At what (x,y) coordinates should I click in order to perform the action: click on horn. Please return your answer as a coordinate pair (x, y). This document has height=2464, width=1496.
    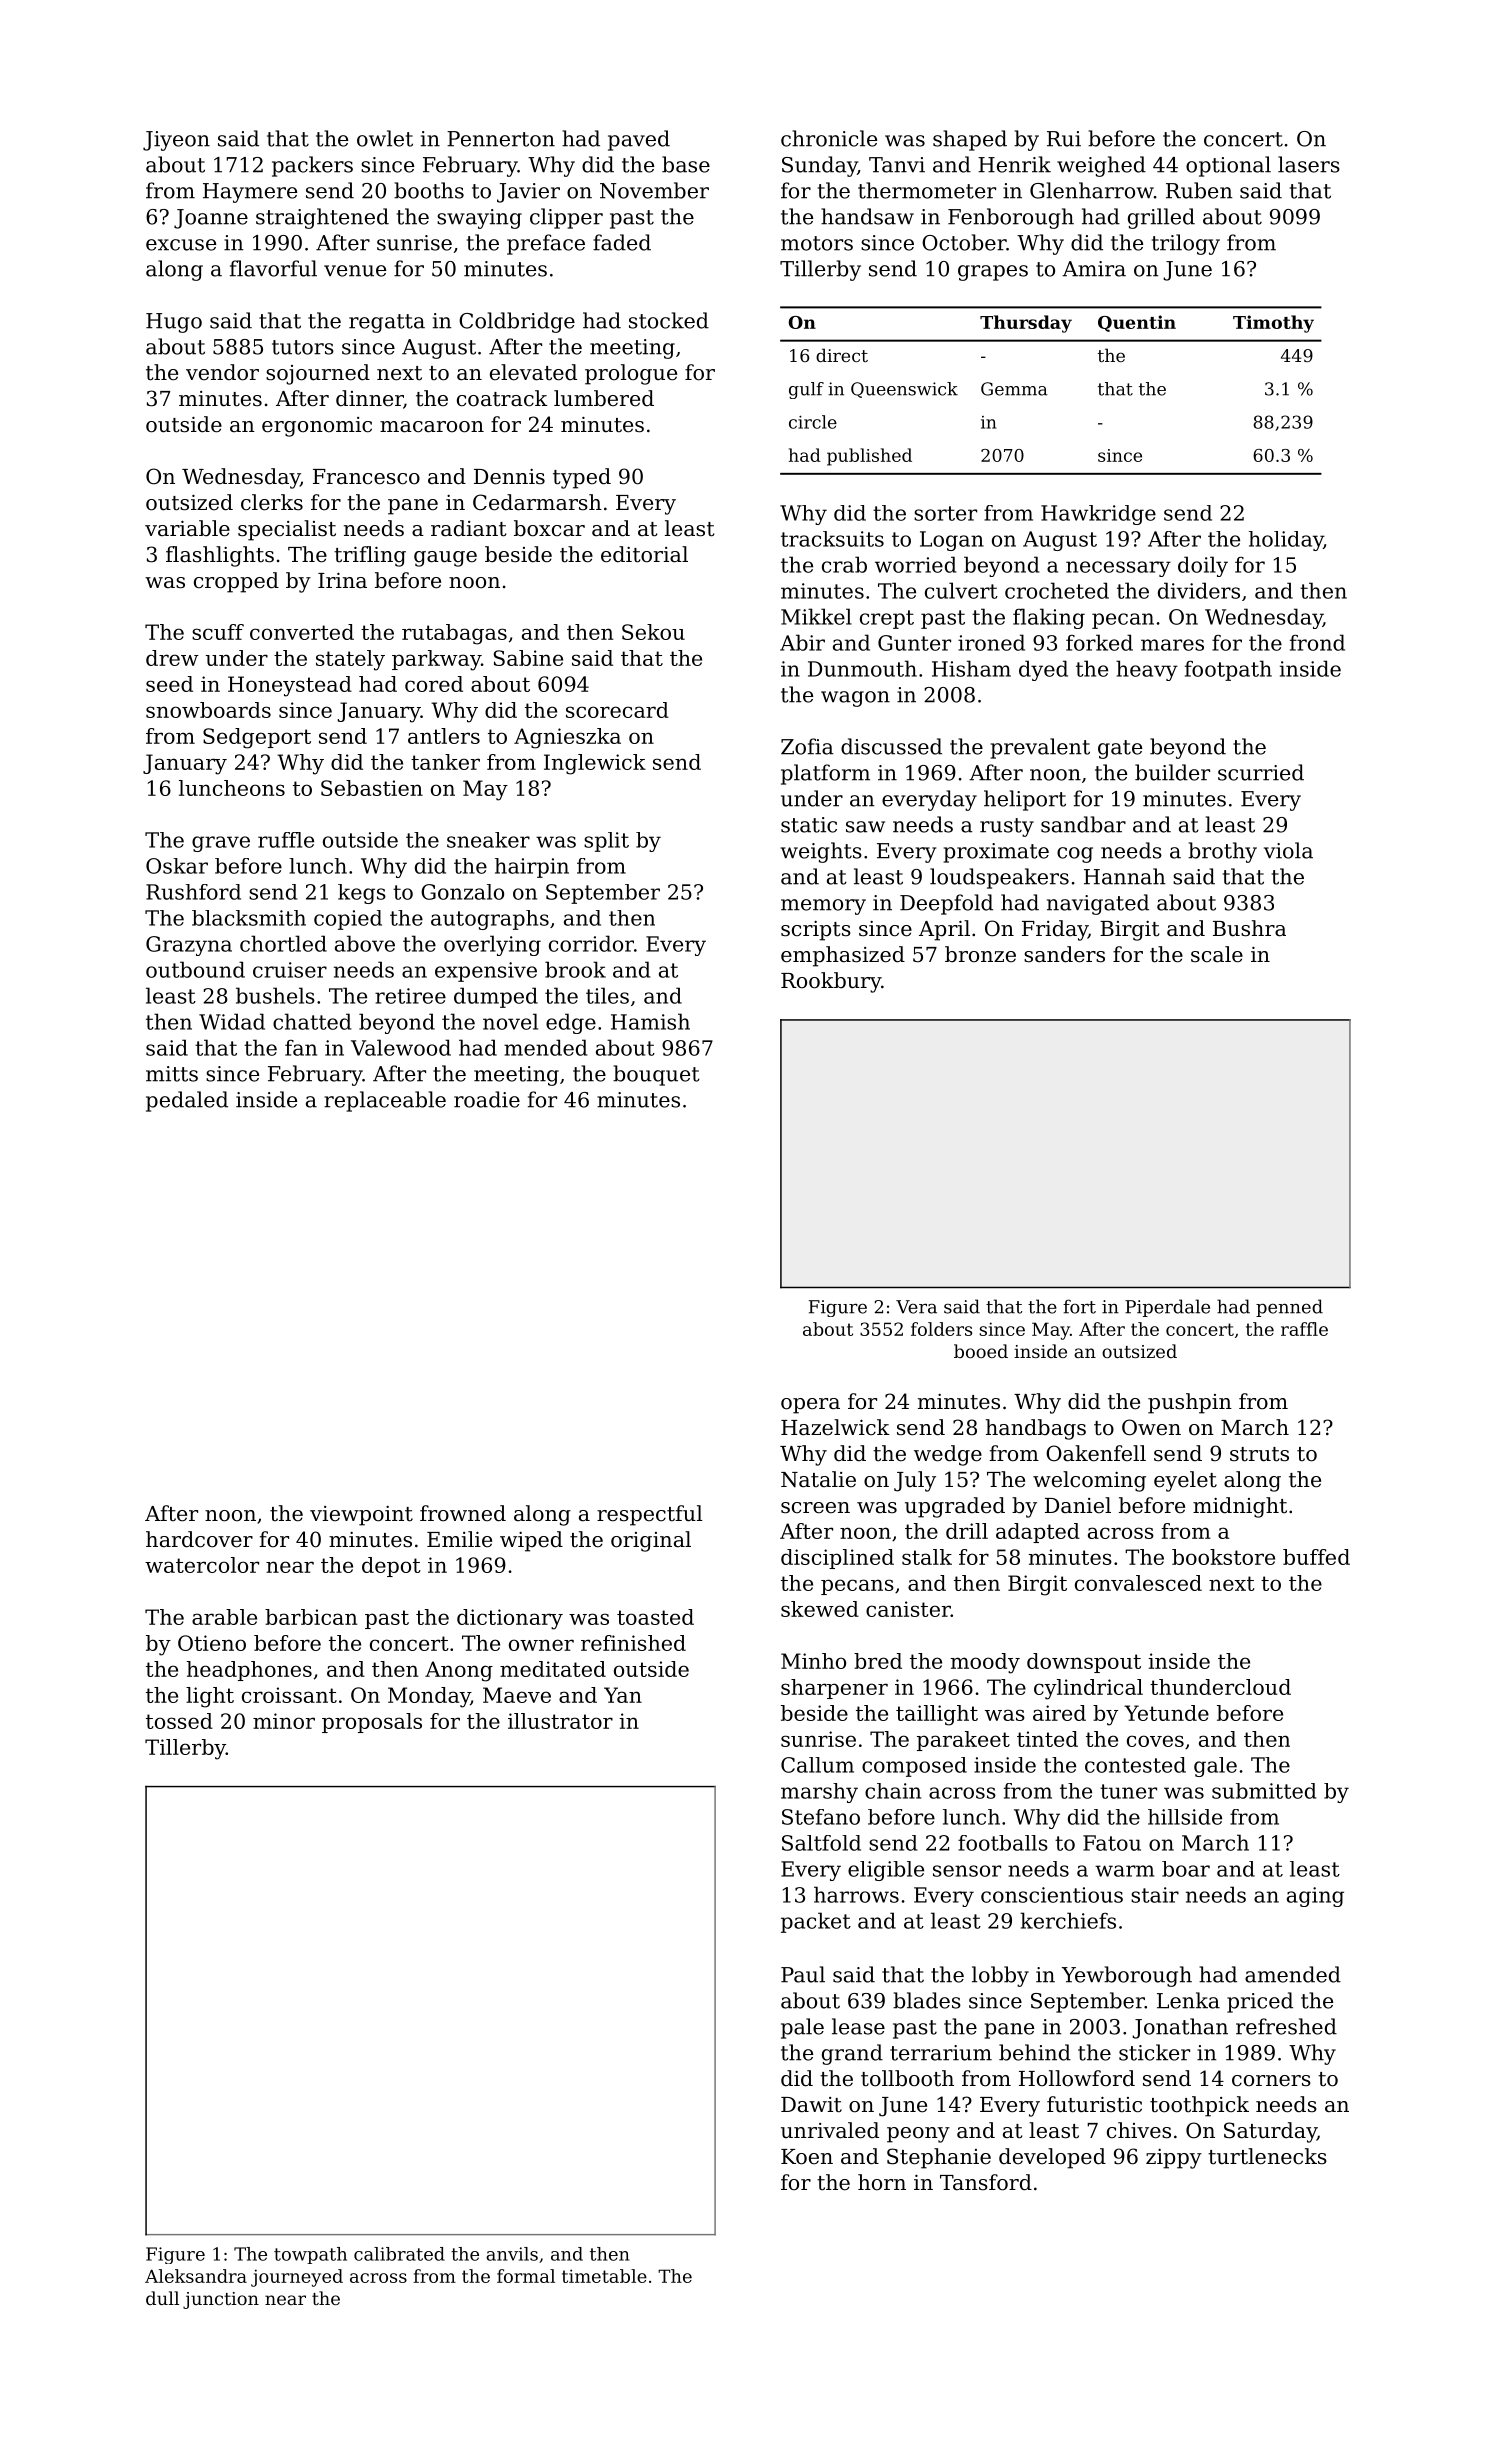
    Looking at the image, I should click on (882, 2182).
